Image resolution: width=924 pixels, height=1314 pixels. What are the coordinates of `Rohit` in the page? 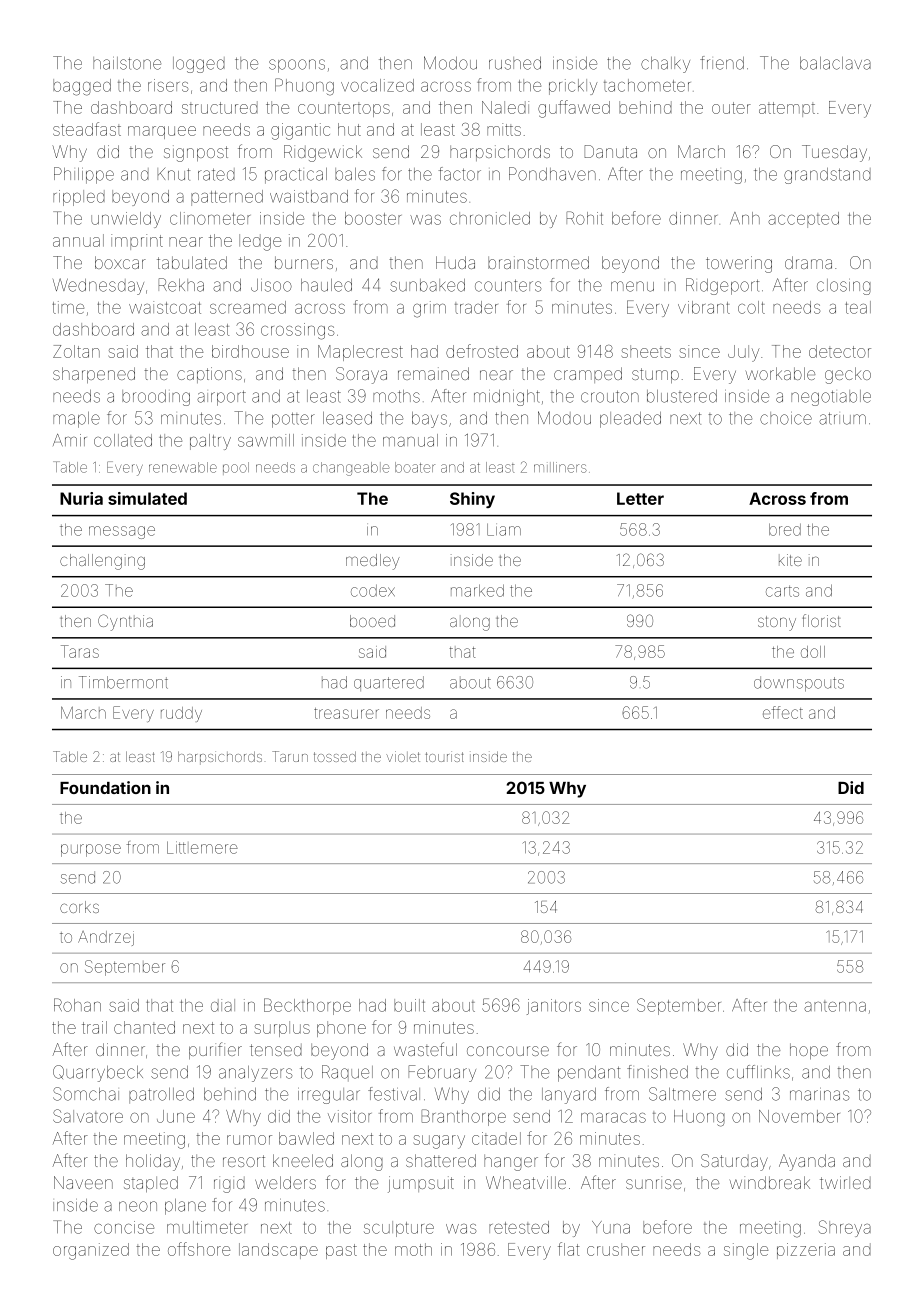 It's located at (584, 218).
